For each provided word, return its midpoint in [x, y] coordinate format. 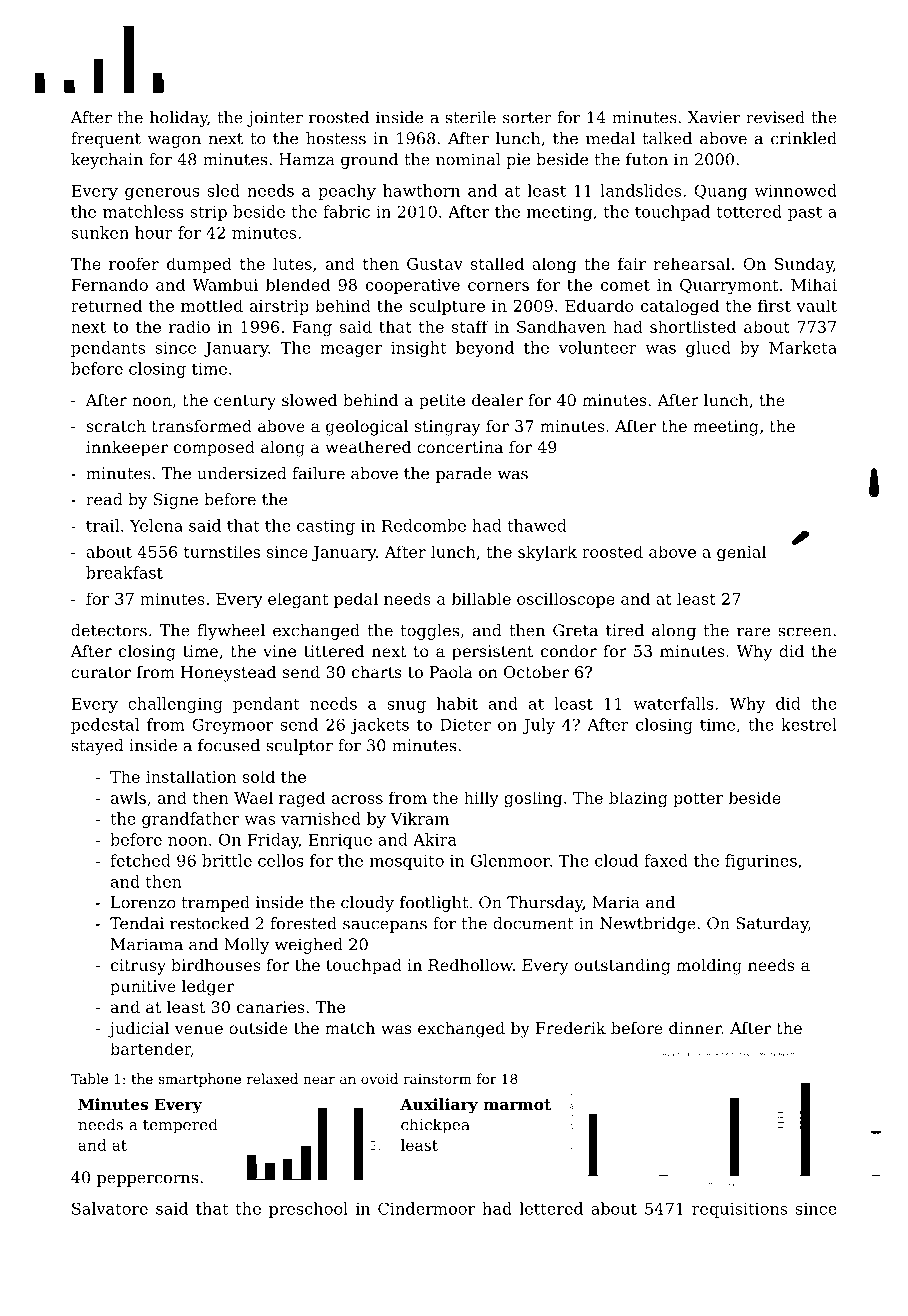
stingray [447, 428]
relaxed [272, 1078]
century [245, 402]
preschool [308, 1210]
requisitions [739, 1210]
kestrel [809, 724]
